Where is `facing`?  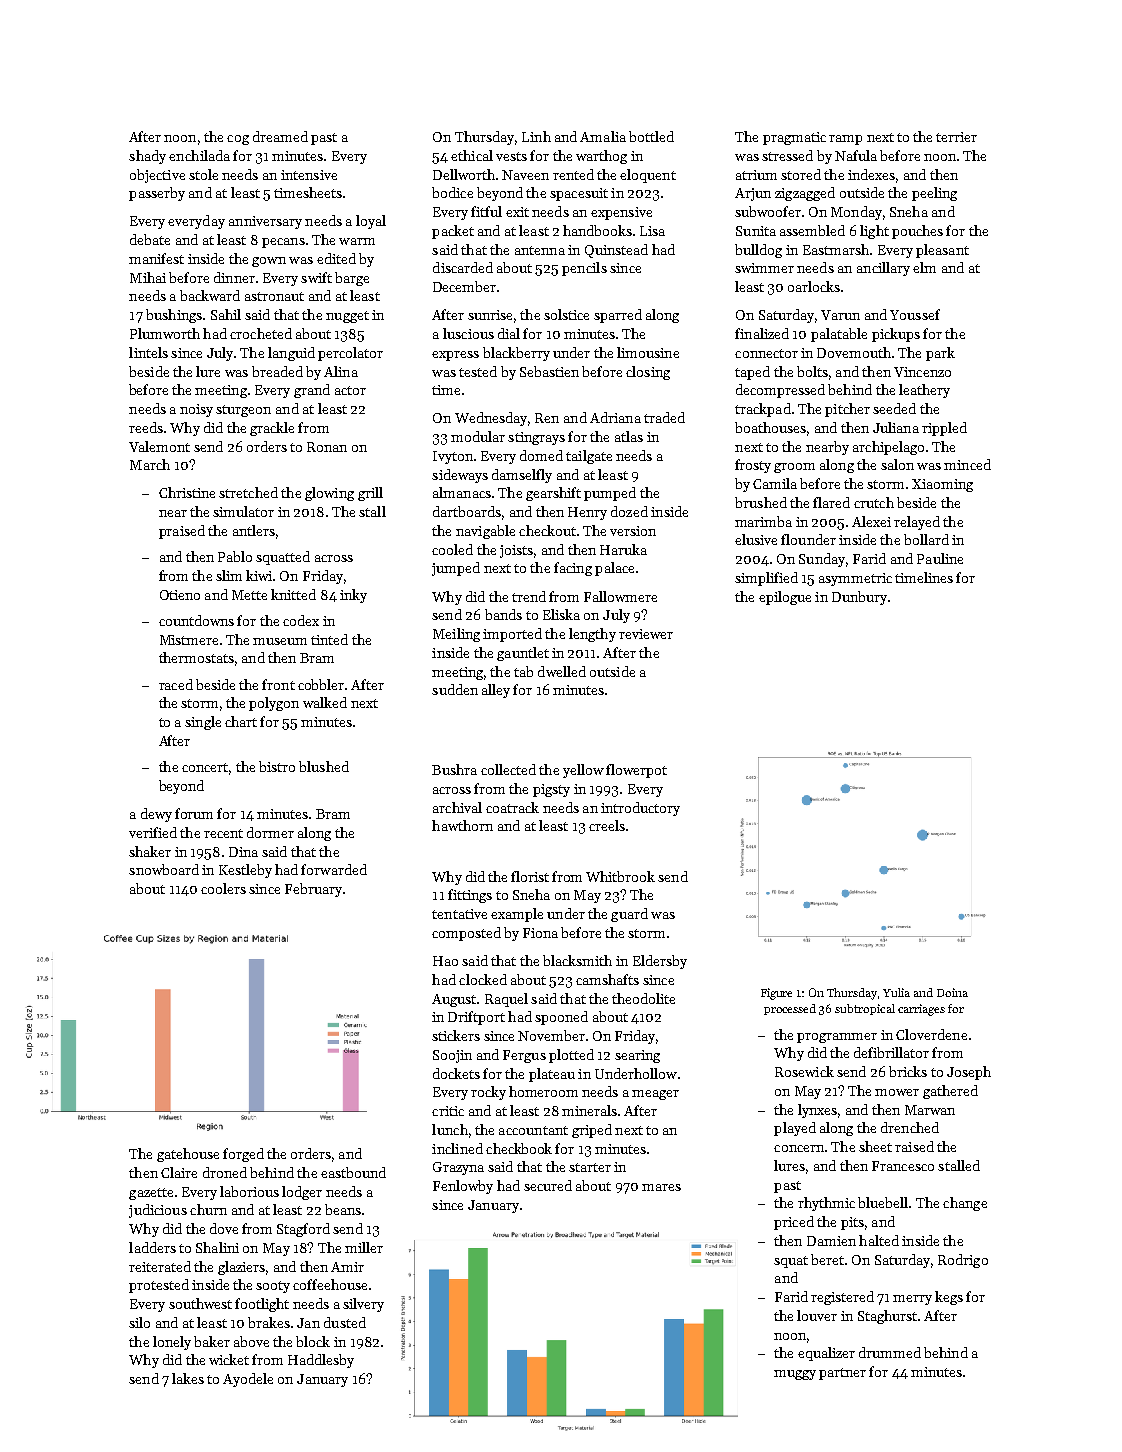
facing is located at coordinates (573, 569).
